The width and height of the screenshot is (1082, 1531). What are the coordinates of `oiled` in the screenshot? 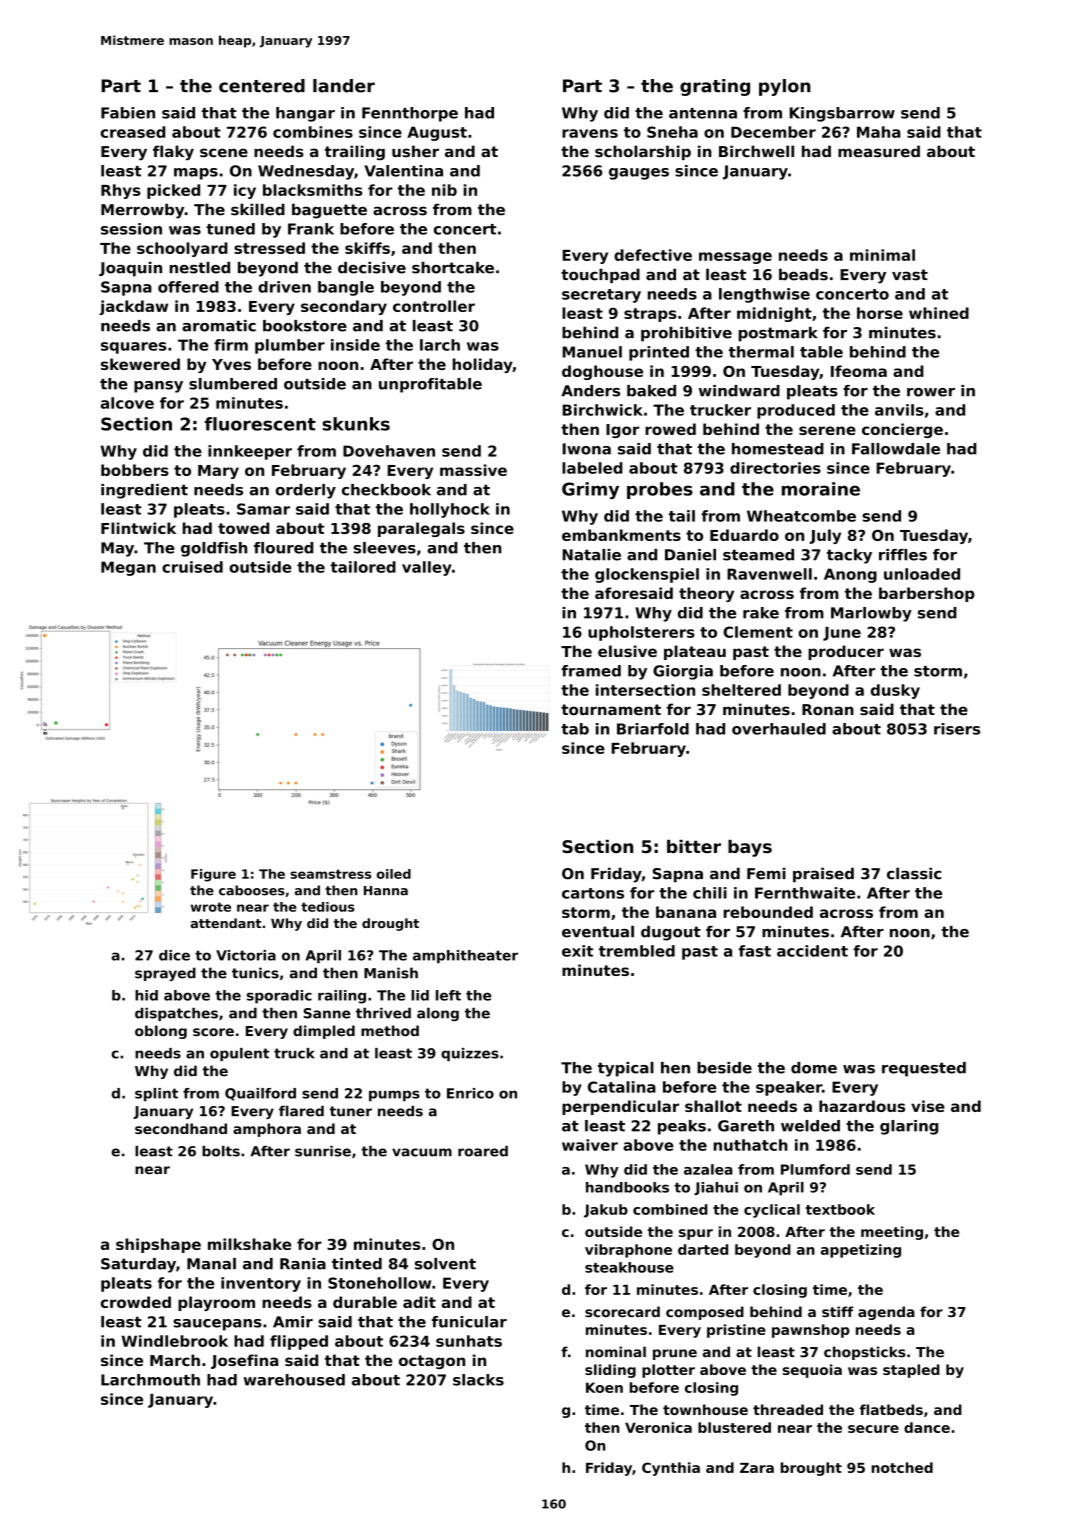 It's located at (394, 874).
